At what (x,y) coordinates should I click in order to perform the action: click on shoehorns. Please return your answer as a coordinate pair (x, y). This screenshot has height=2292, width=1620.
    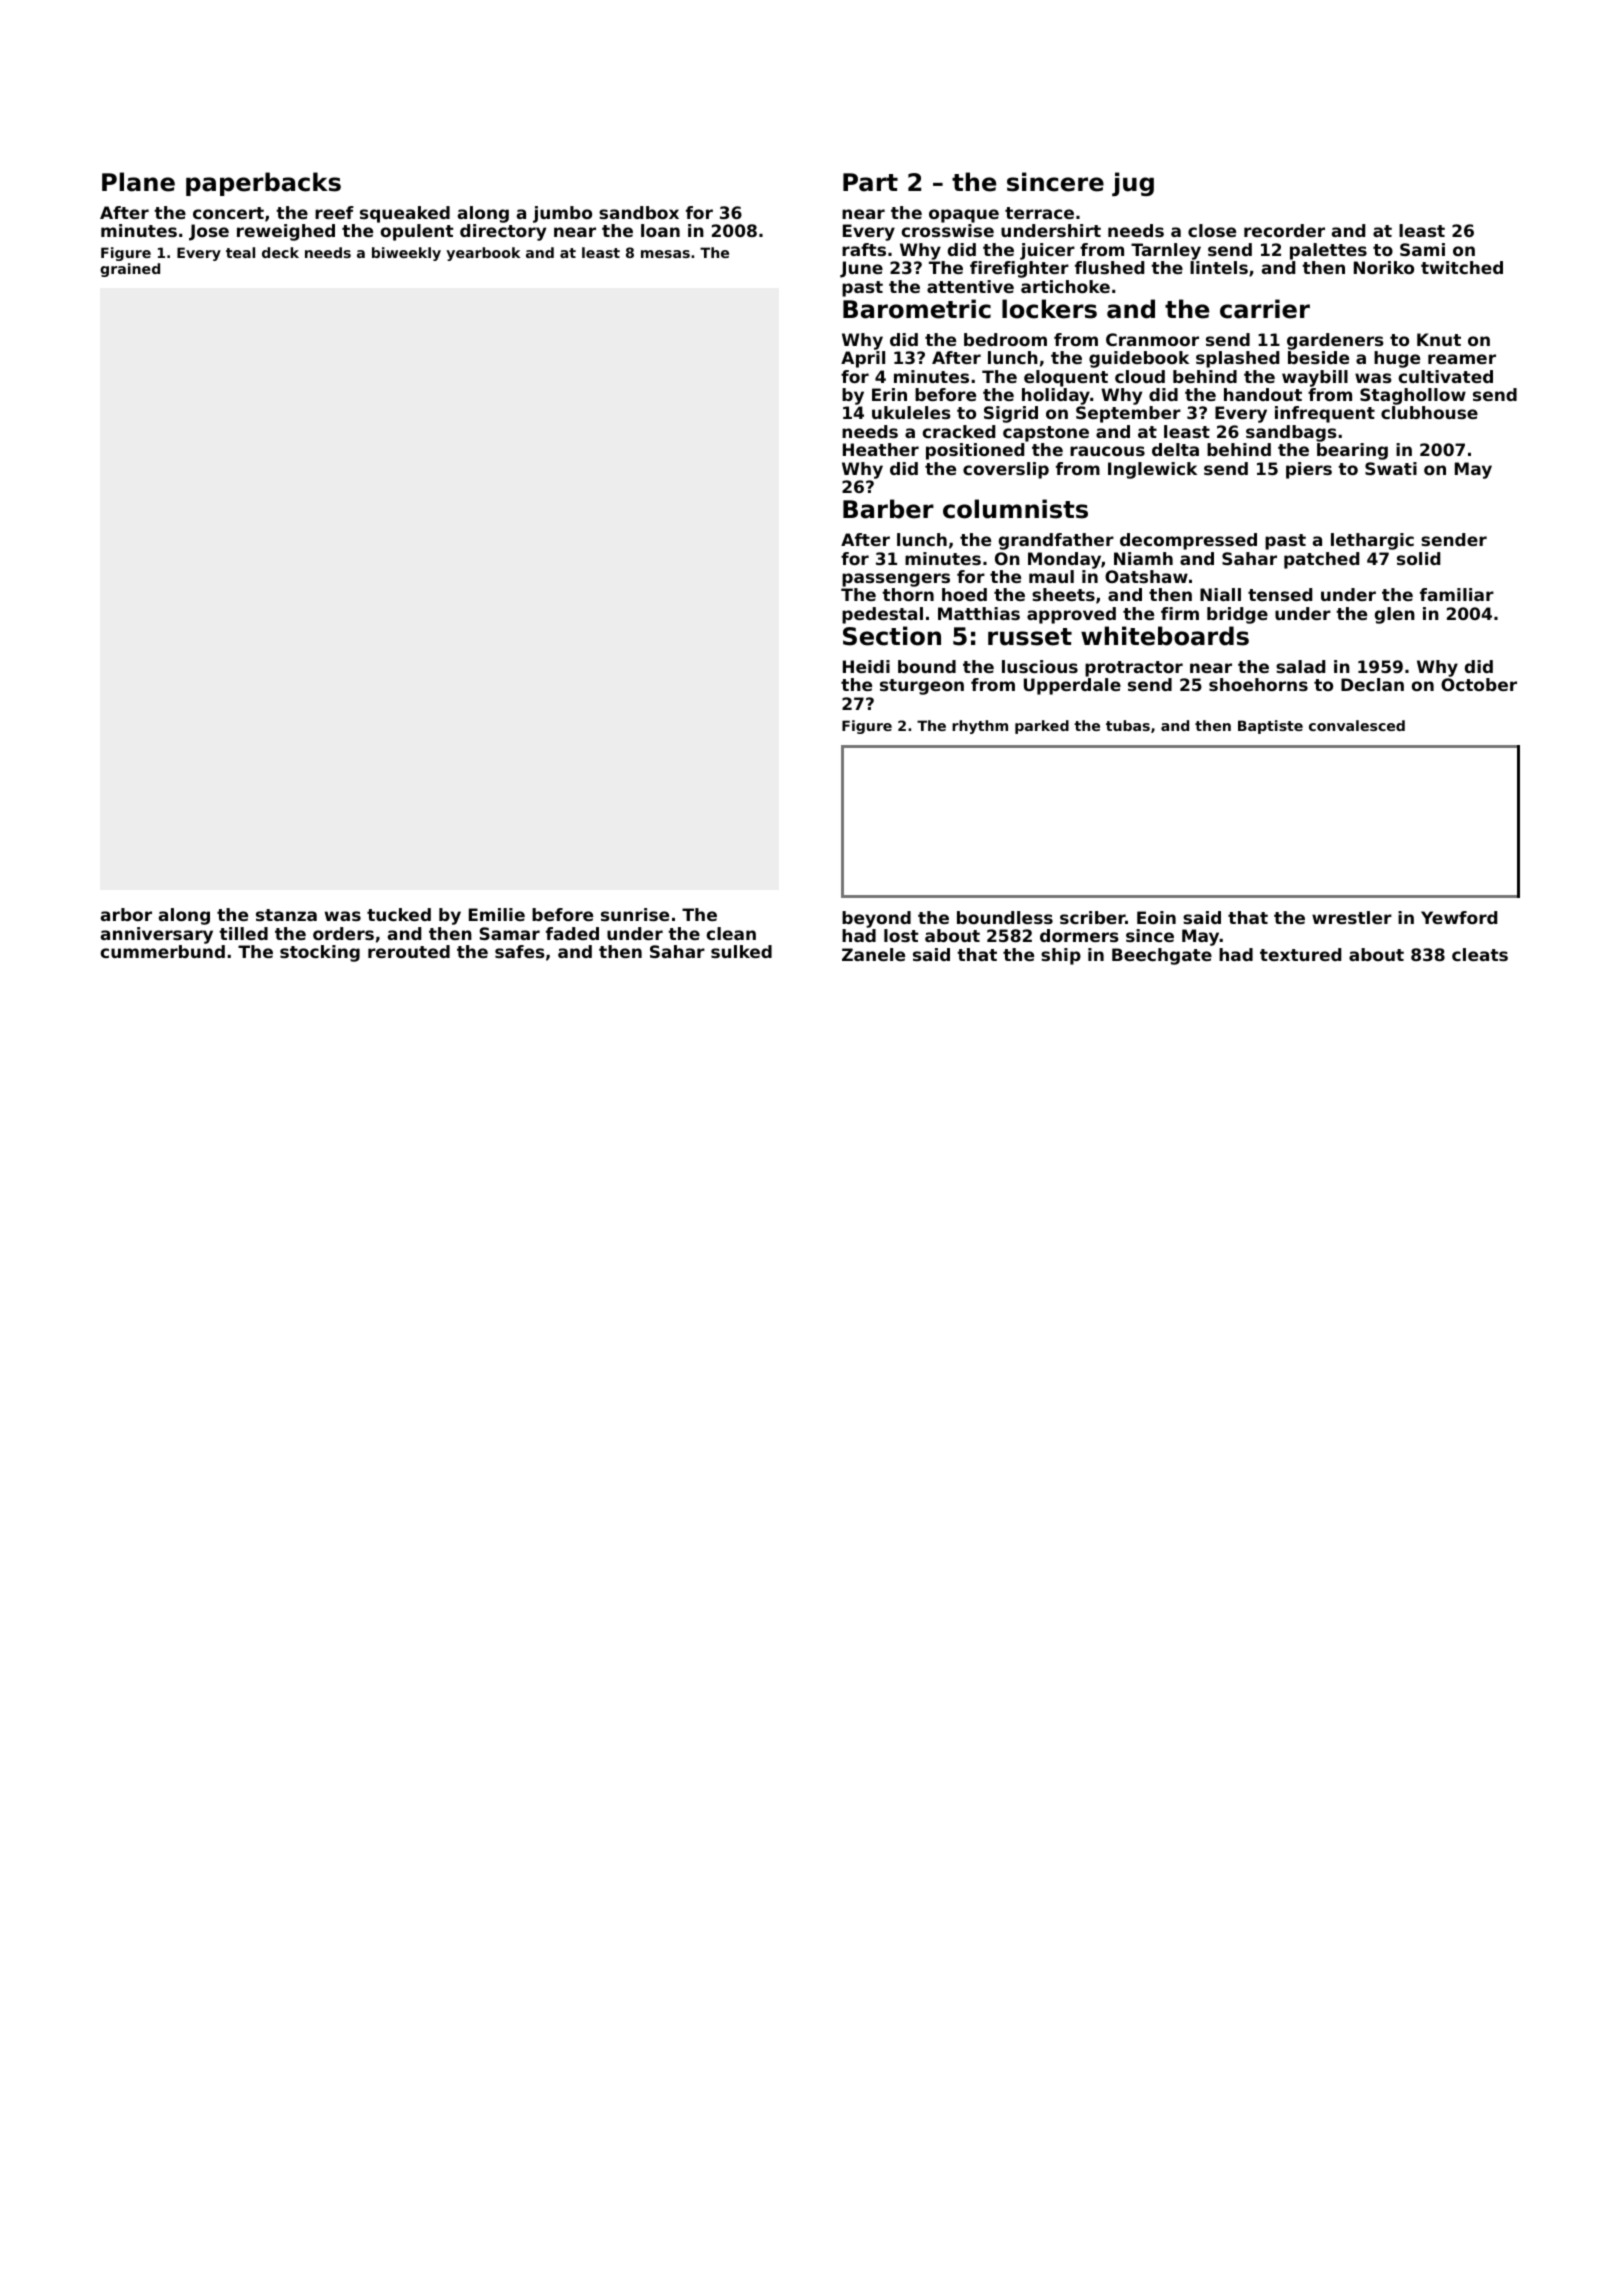
    Looking at the image, I should click on (1258, 684).
